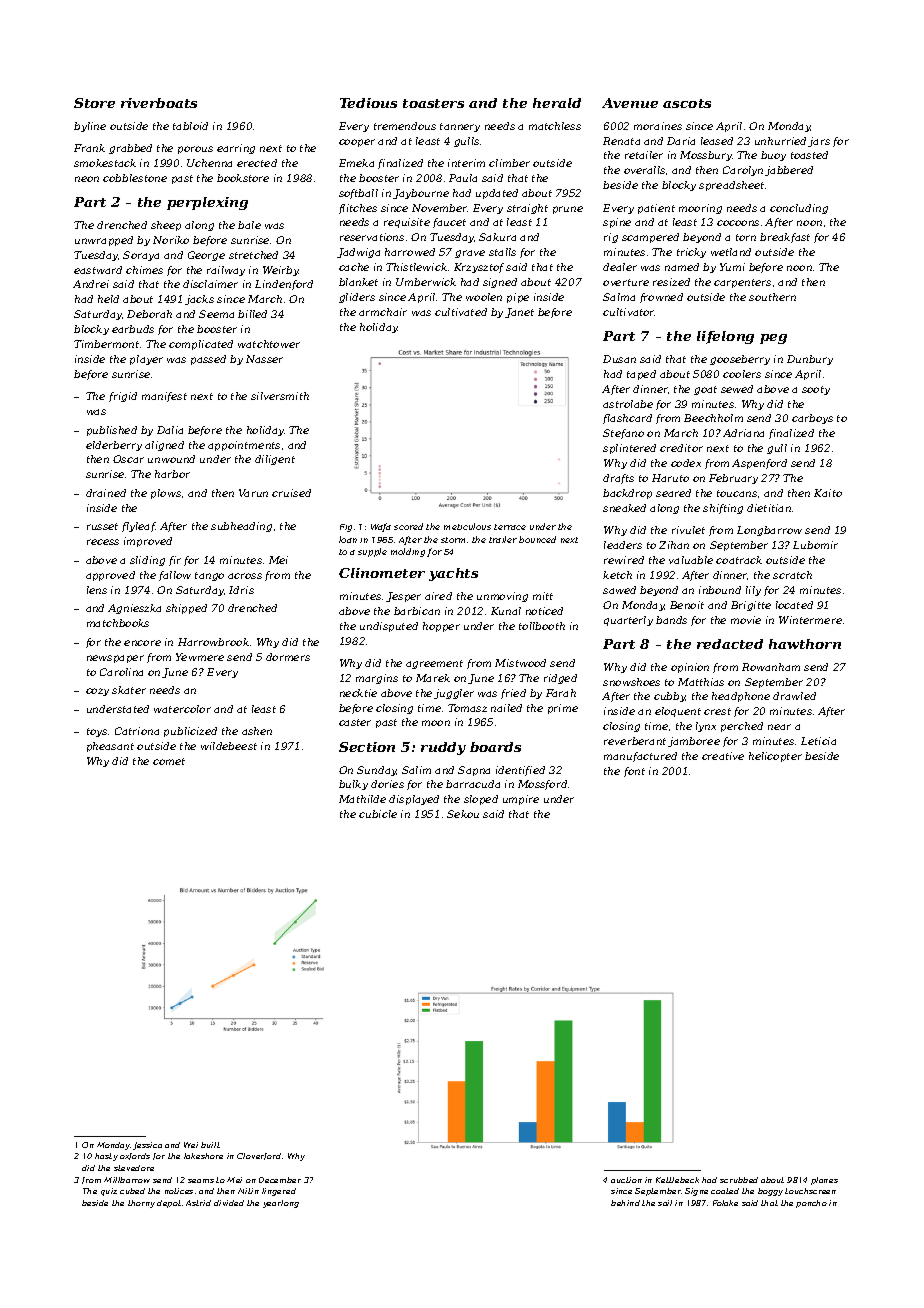  Describe the element at coordinates (730, 644) in the image. I see `redacted` at that location.
